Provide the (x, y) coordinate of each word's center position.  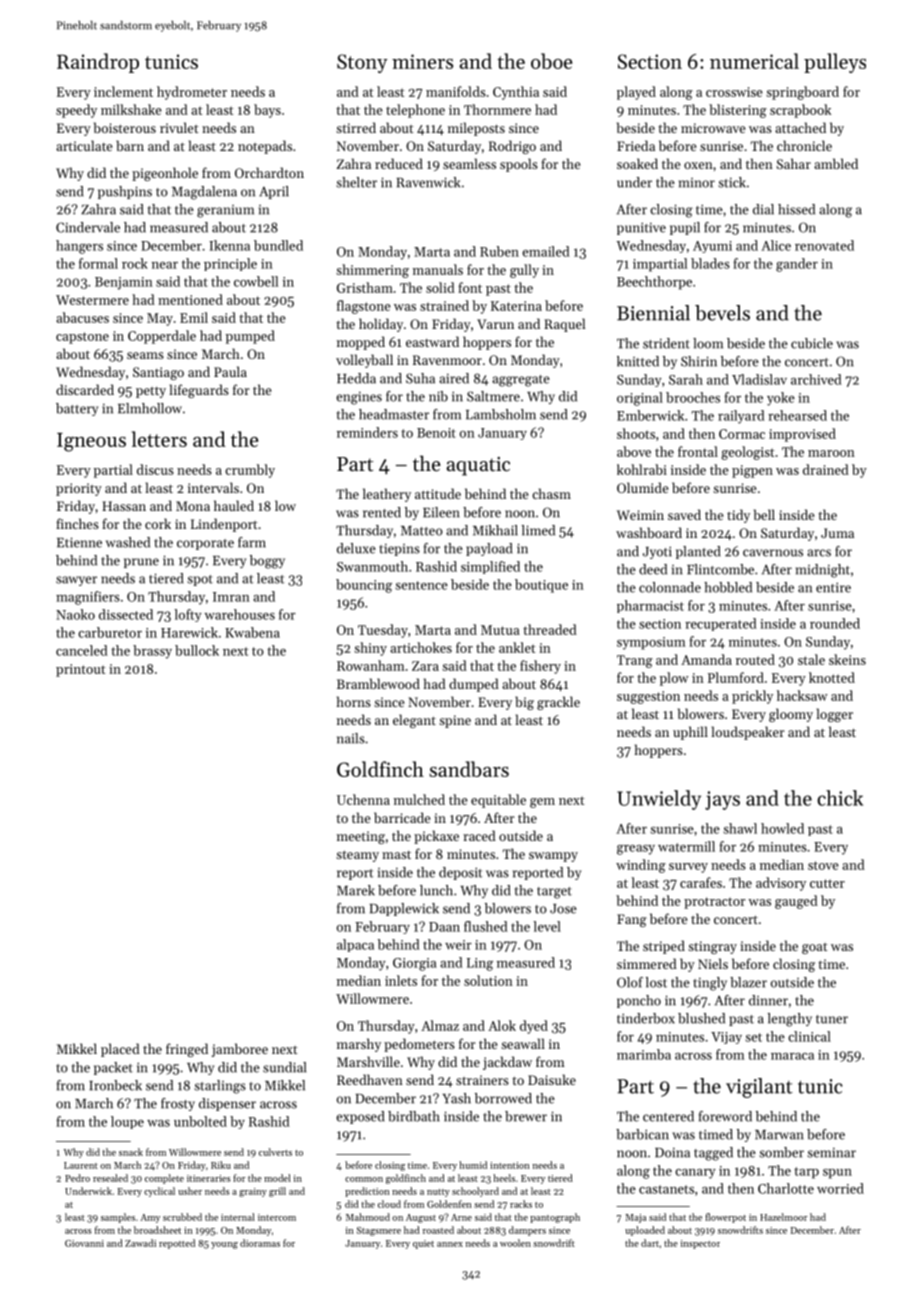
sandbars (469, 769)
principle (230, 264)
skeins (847, 659)
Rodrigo (512, 147)
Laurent (81, 1165)
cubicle (812, 343)
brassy (152, 652)
